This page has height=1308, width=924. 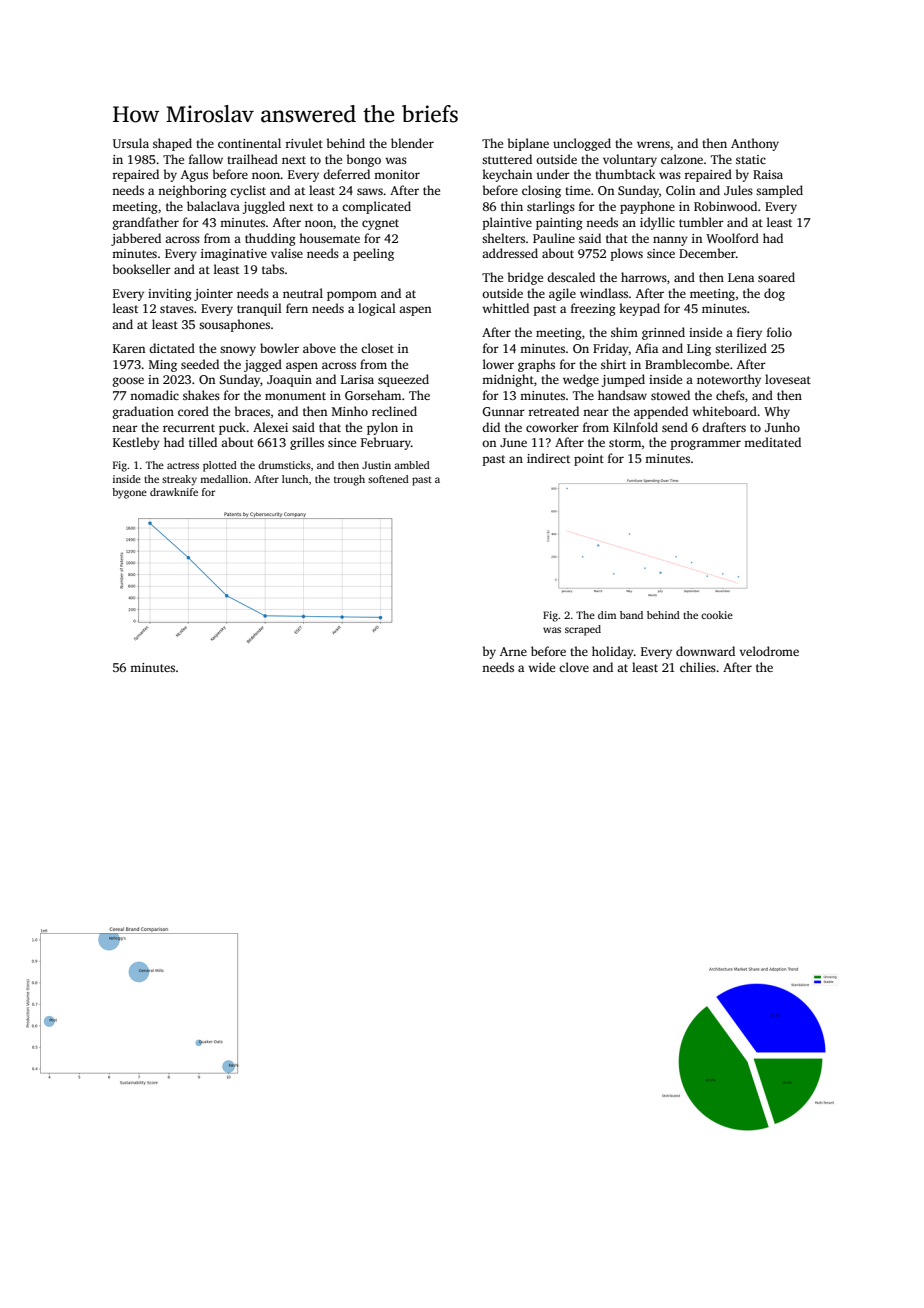 I want to click on drawknife, so click(x=174, y=492).
